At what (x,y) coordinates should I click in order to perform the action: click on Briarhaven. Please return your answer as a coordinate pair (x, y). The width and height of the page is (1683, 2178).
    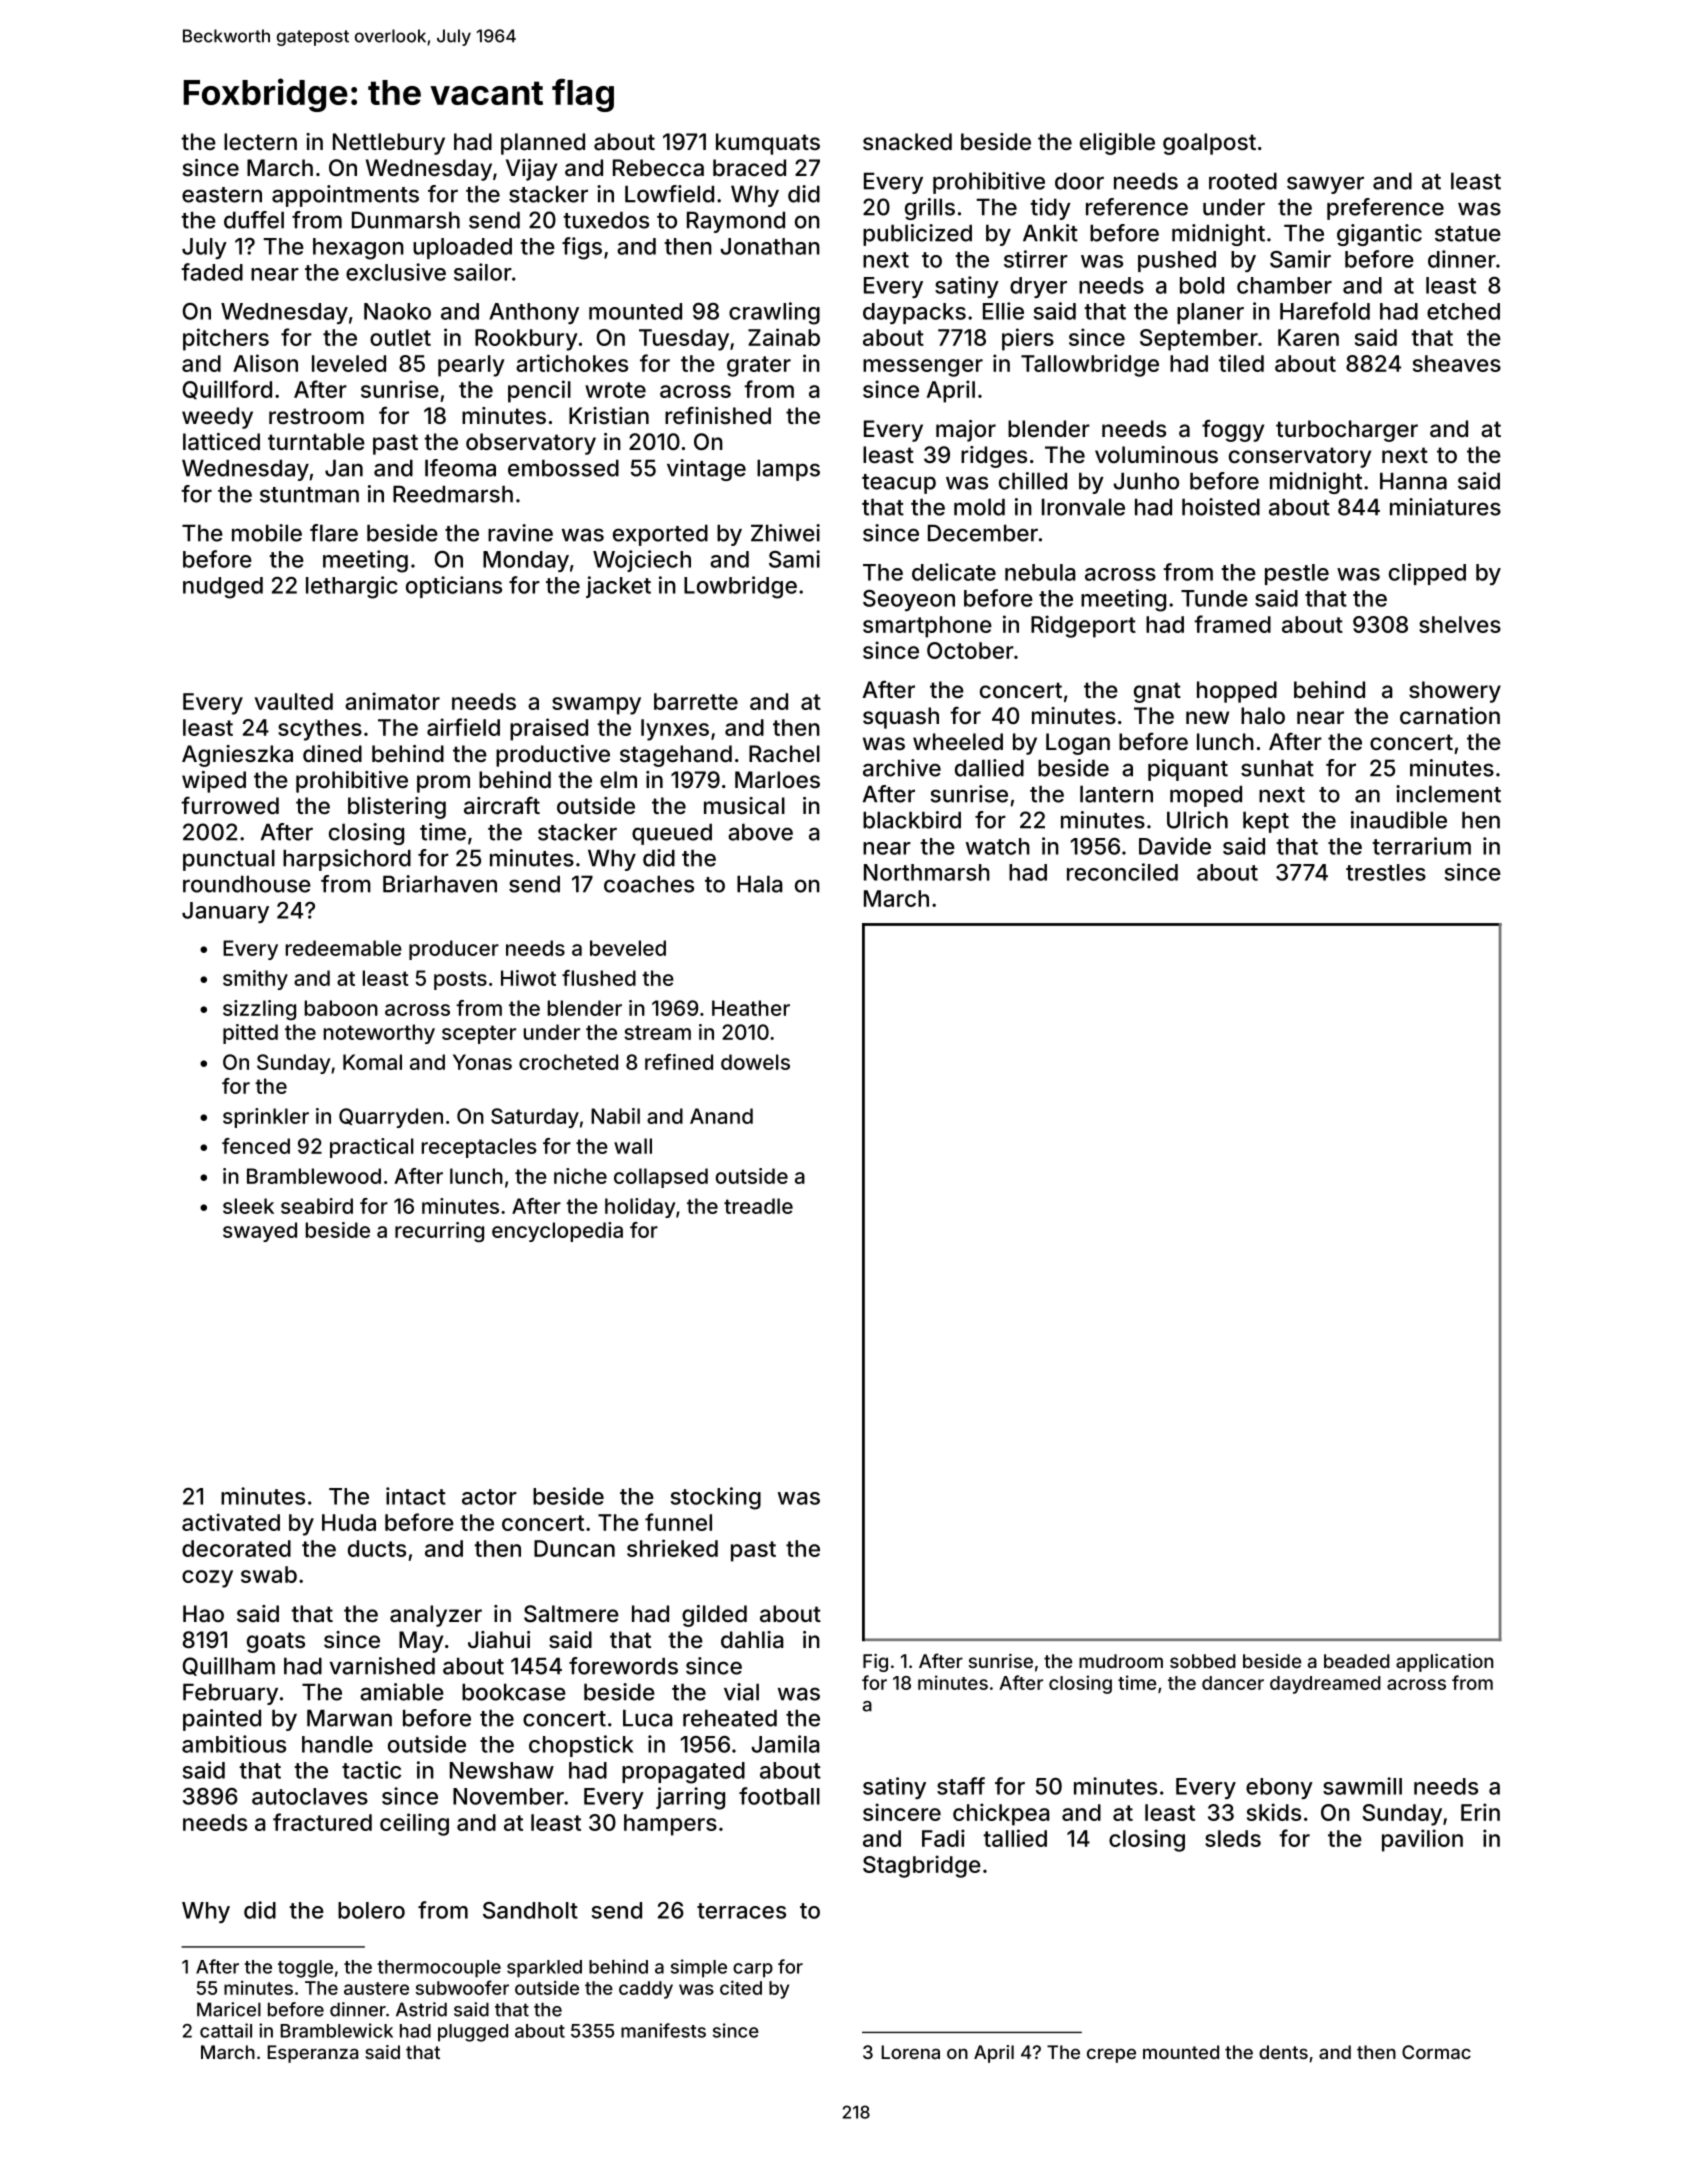
    Looking at the image, I should click on (440, 884).
